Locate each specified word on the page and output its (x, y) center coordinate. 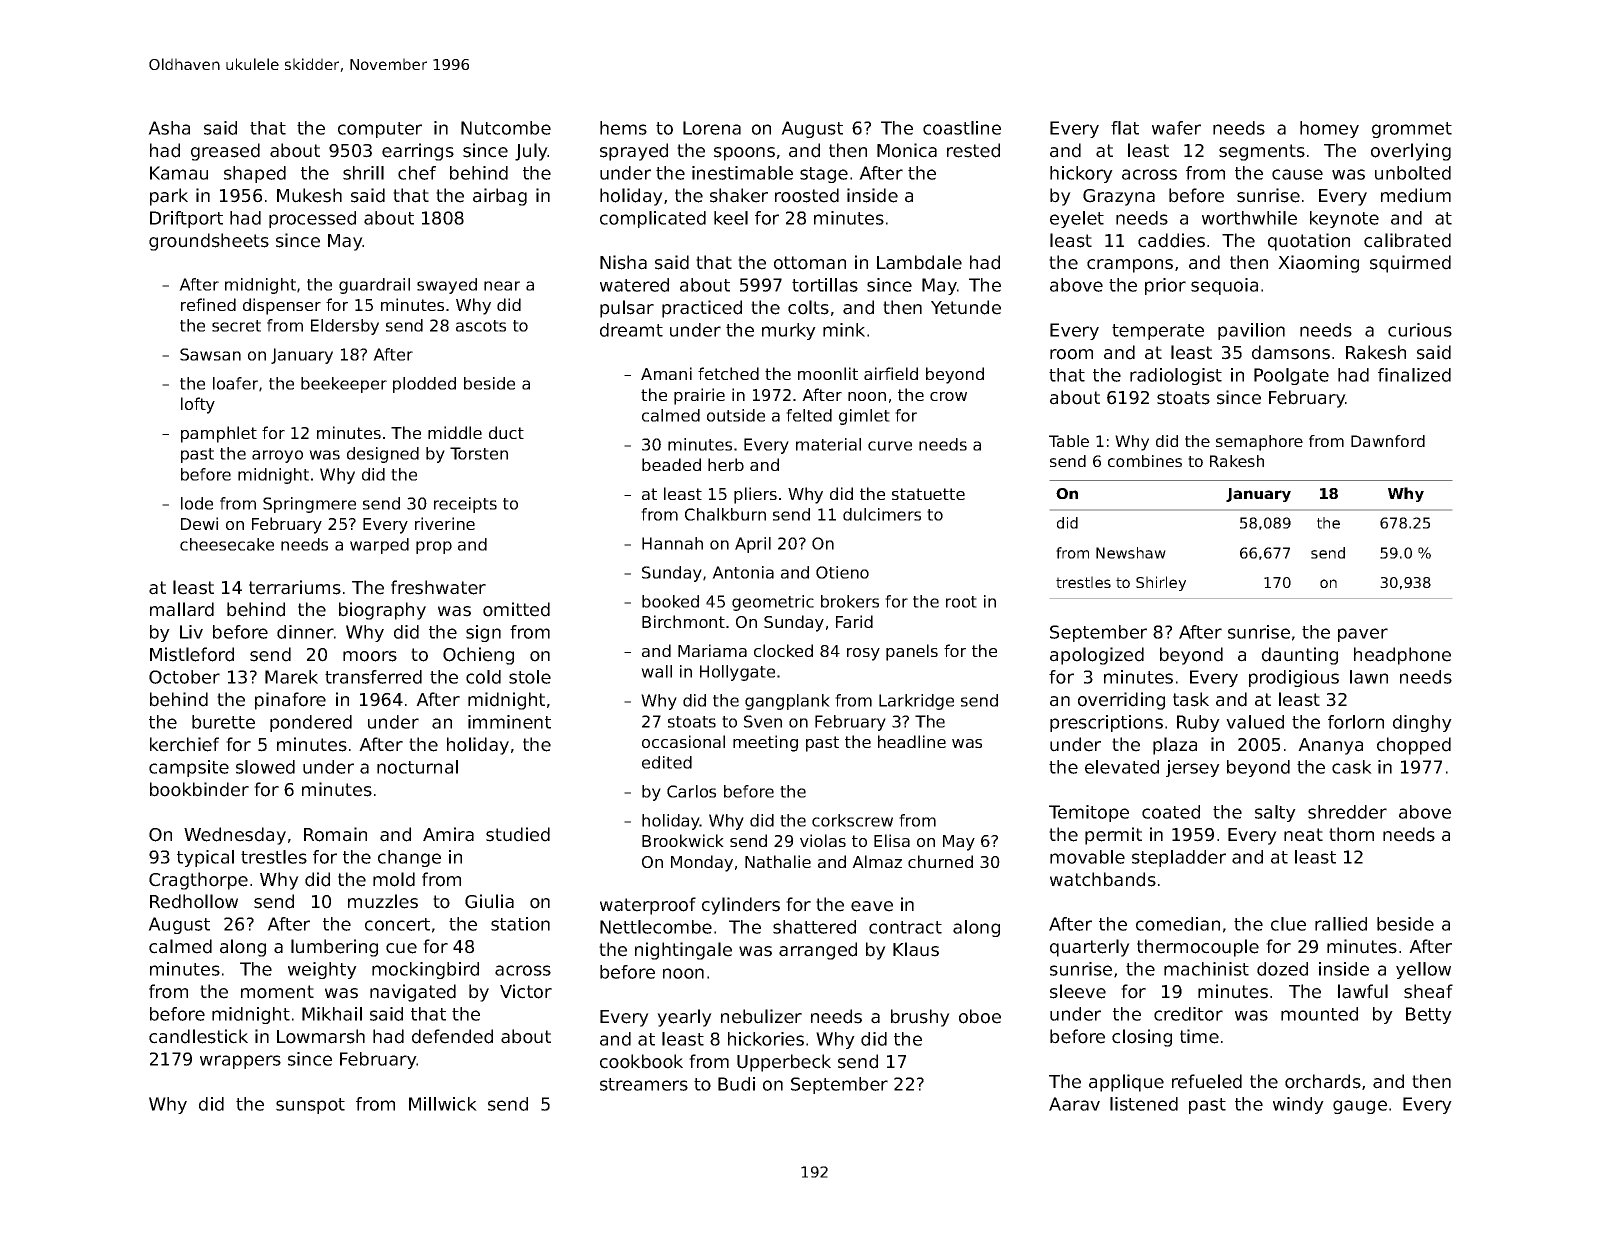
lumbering (334, 948)
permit (1113, 836)
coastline (962, 128)
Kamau (179, 173)
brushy (920, 1018)
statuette (928, 494)
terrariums (295, 587)
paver (1363, 635)
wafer (1176, 128)
